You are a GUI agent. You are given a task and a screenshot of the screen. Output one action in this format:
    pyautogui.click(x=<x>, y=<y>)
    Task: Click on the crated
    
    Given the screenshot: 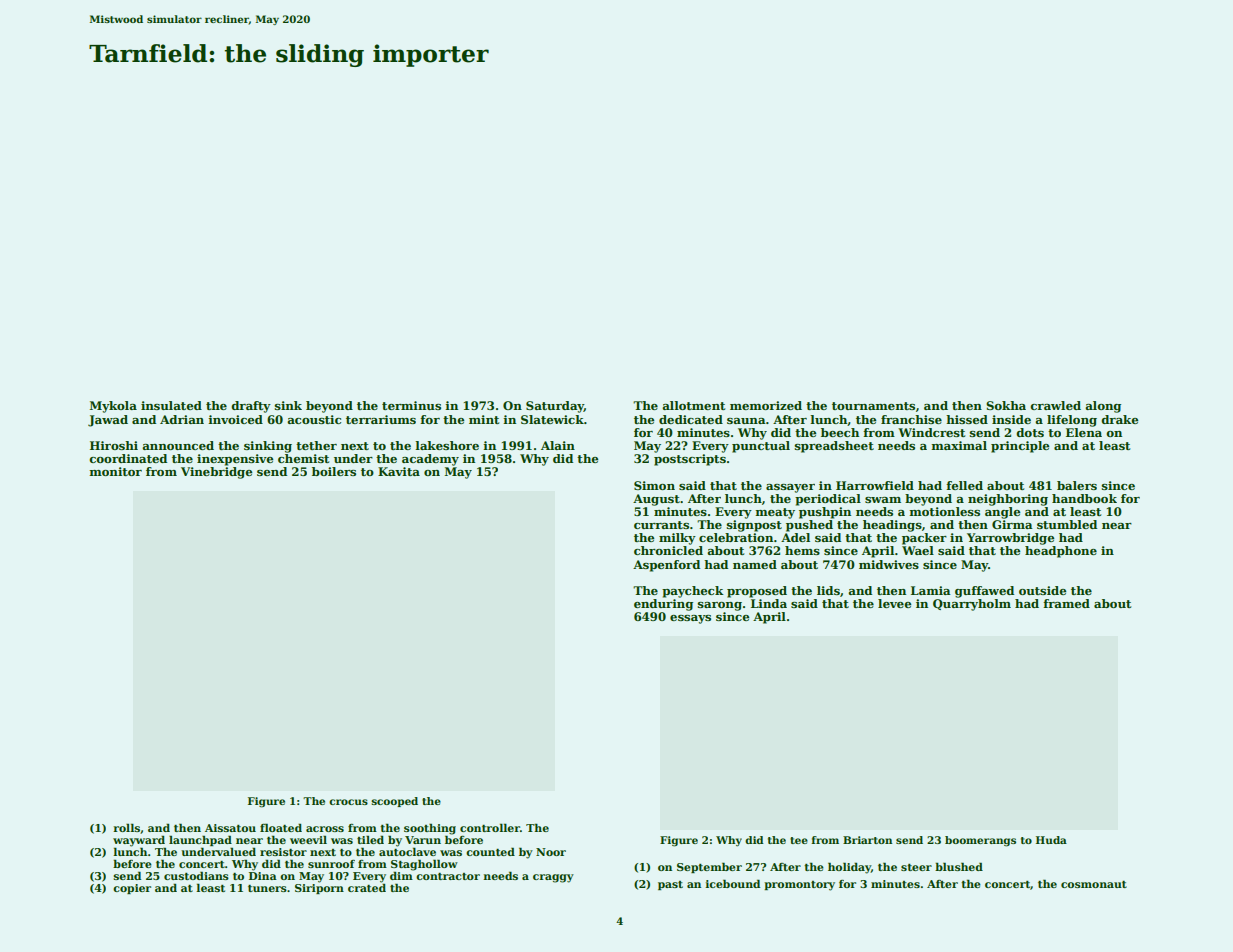 What is the action you would take?
    pyautogui.click(x=367, y=888)
